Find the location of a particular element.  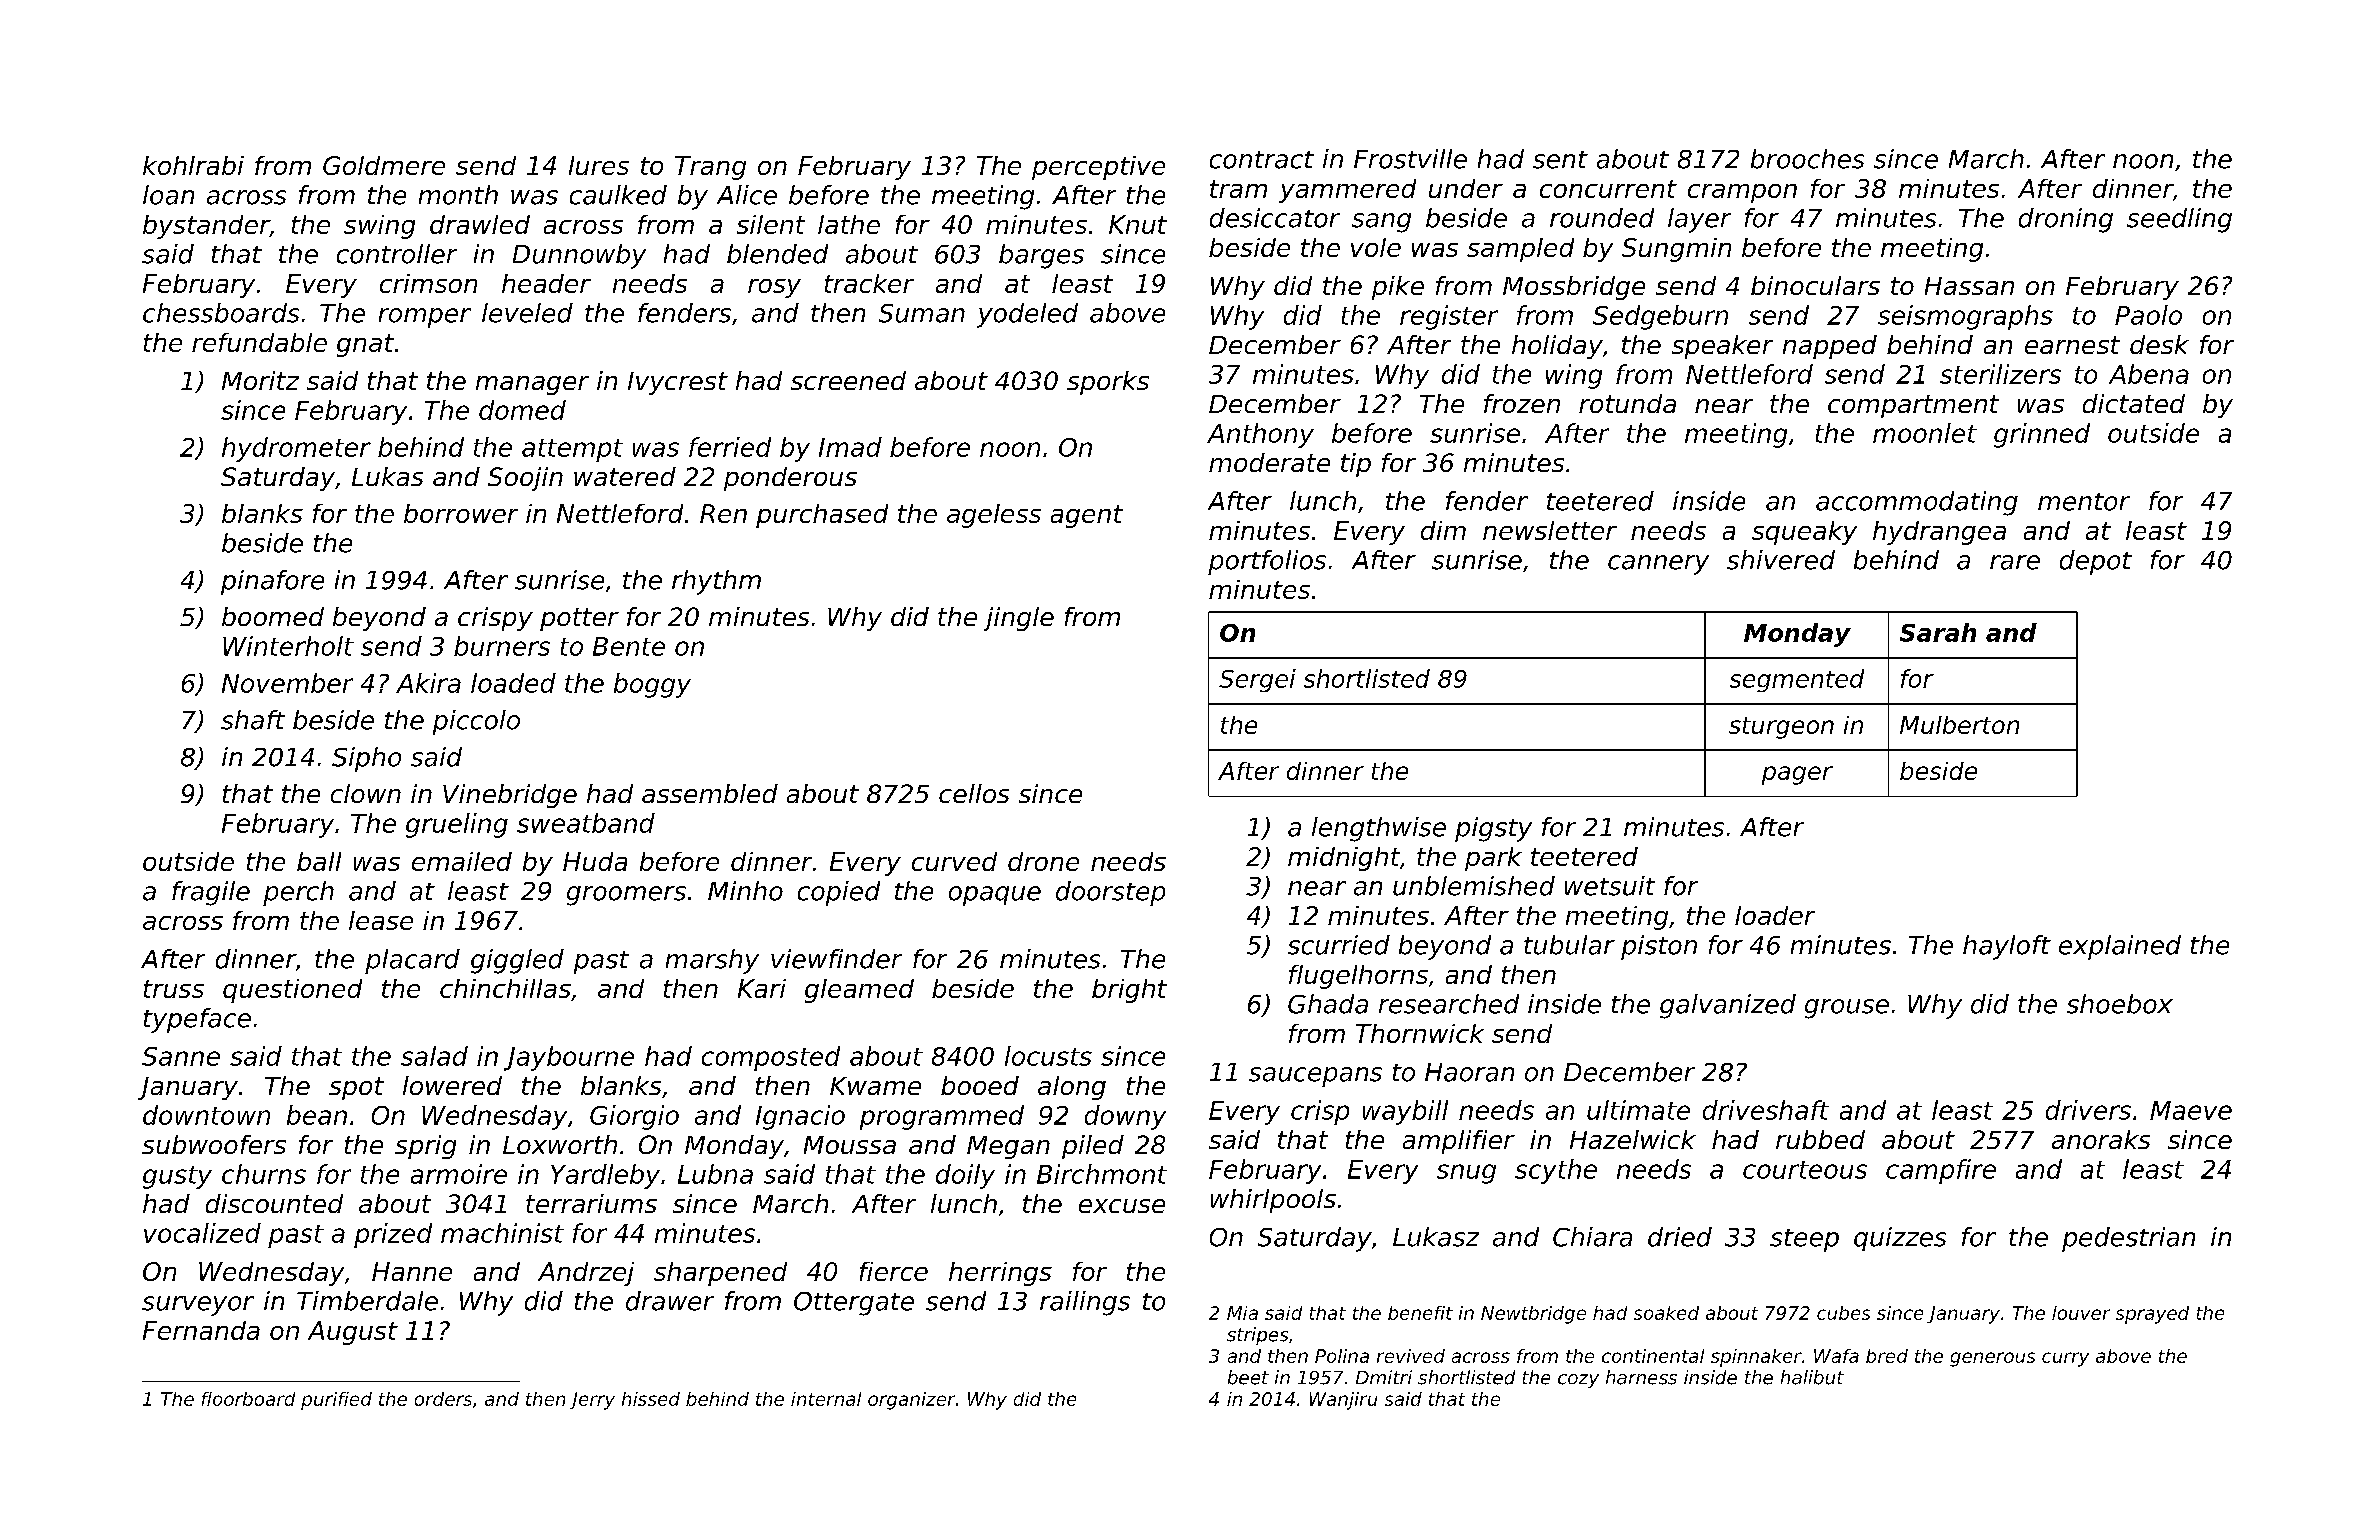

Goldmere is located at coordinates (384, 165).
